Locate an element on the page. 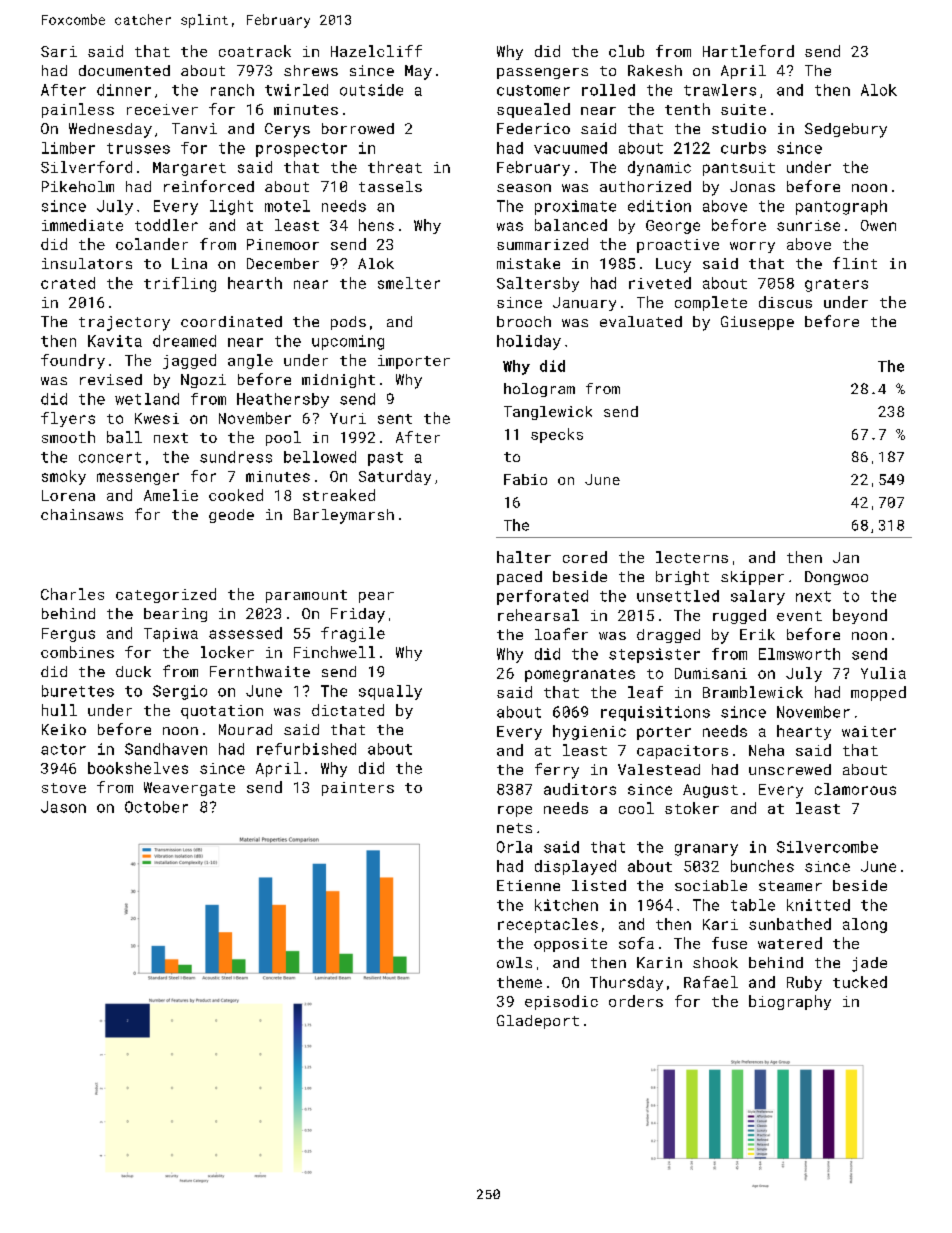  revised is located at coordinates (111, 379).
